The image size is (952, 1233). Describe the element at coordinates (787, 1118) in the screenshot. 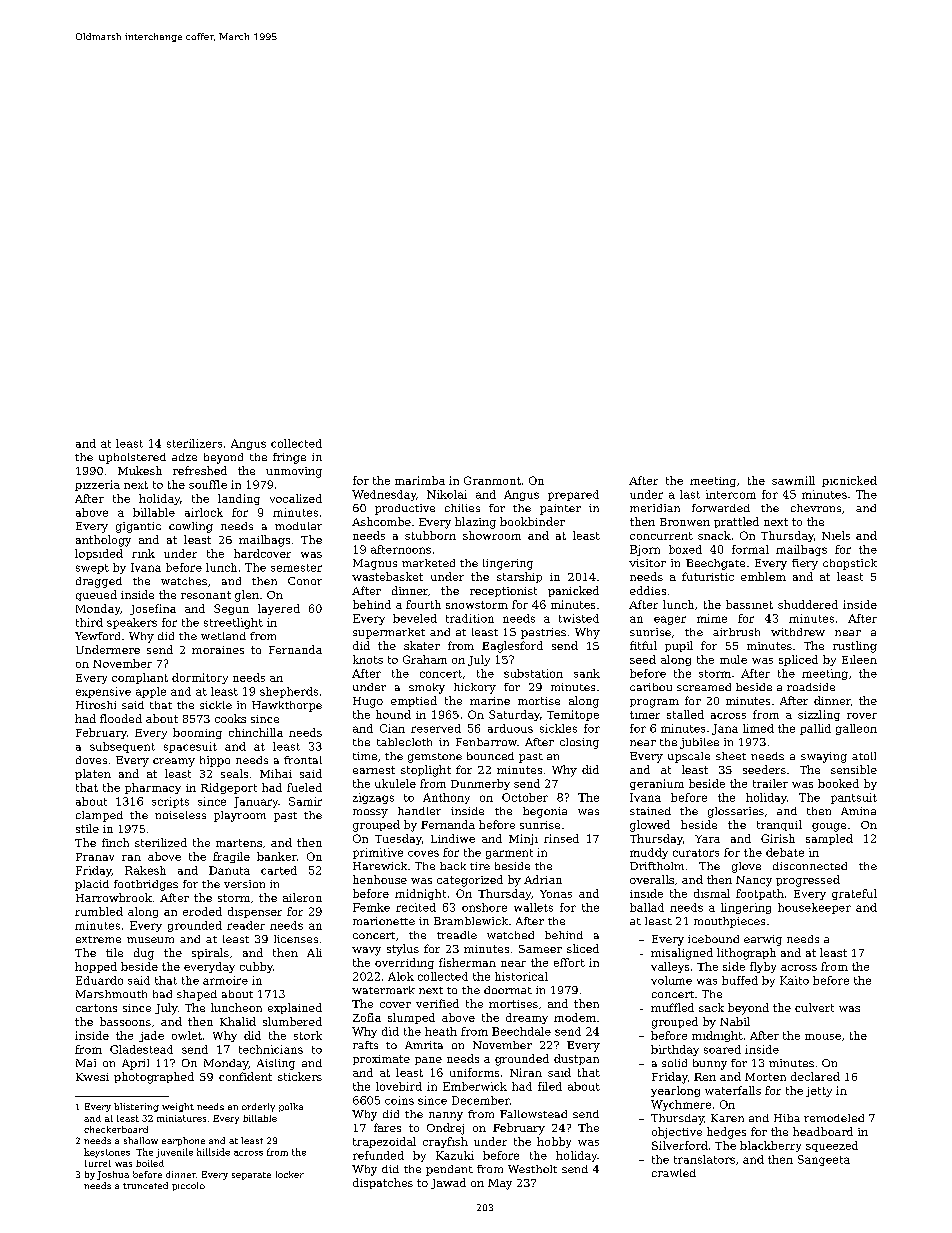

I see `Hiba` at that location.
